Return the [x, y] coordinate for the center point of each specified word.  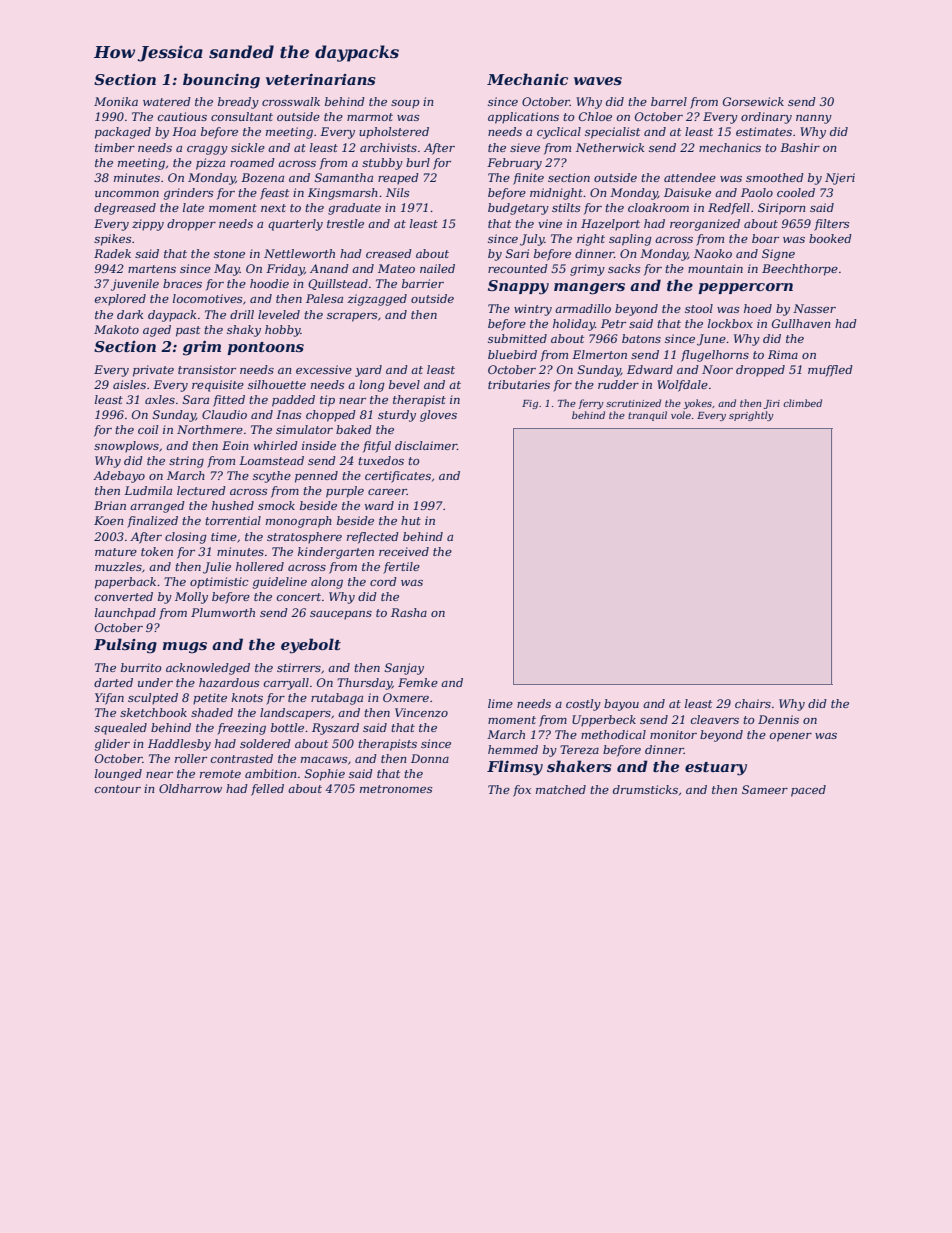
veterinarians [321, 79]
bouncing [221, 81]
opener [791, 737]
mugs [185, 648]
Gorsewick [753, 101]
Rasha [409, 612]
